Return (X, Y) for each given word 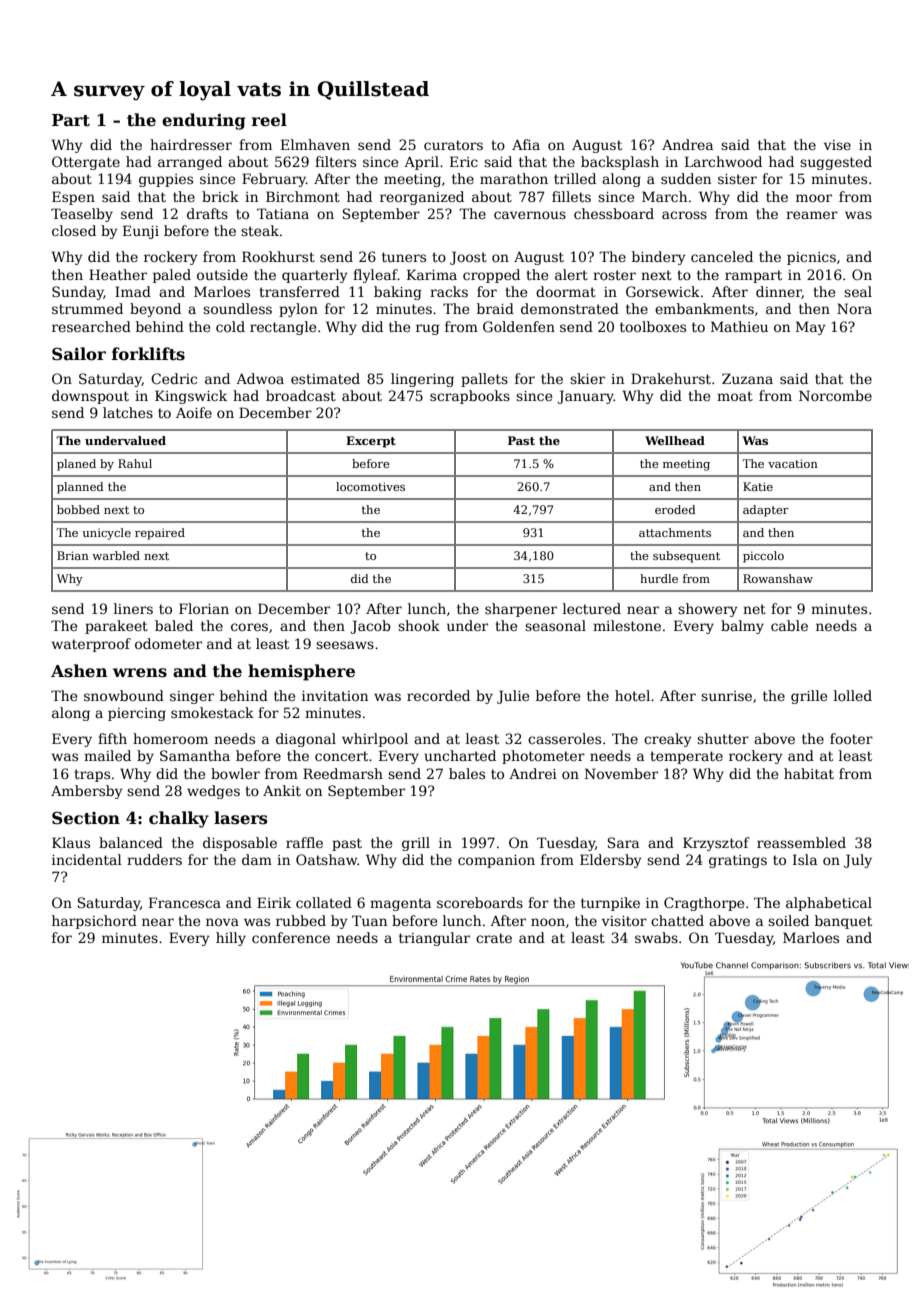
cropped (491, 276)
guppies (166, 180)
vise (837, 145)
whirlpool (375, 740)
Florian (204, 608)
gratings (738, 861)
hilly (231, 939)
